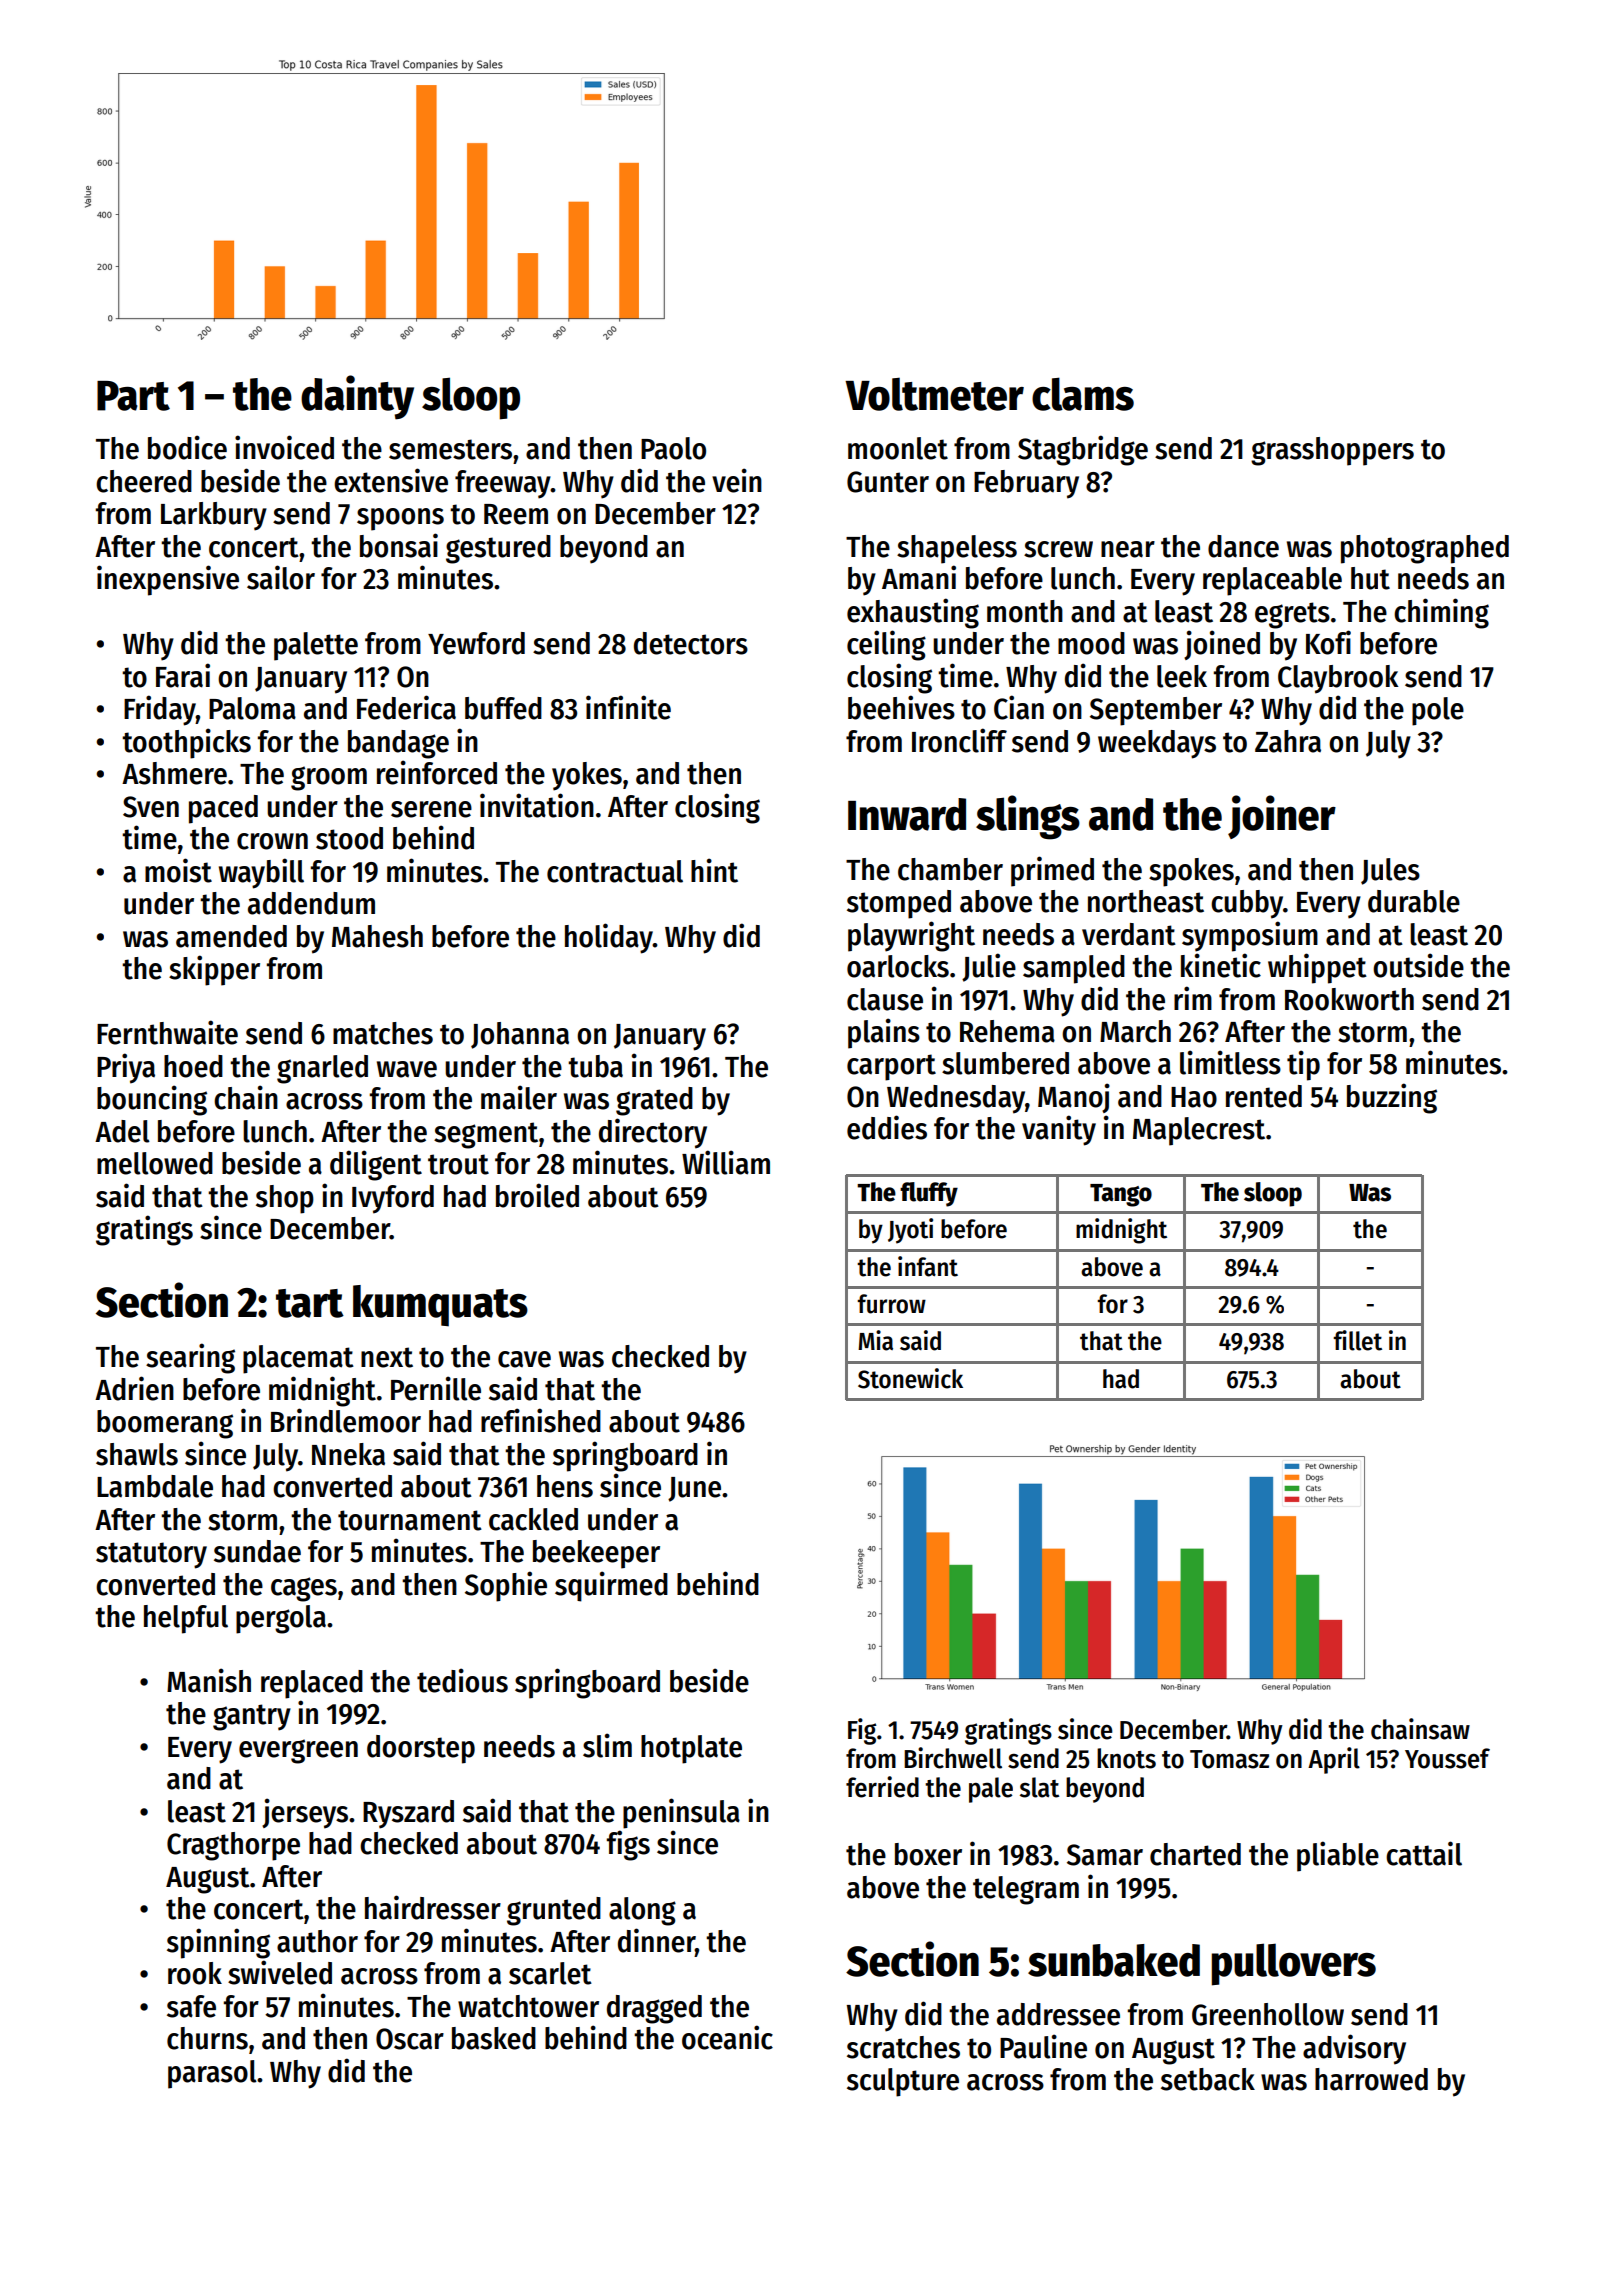 The height and width of the document is (2292, 1620). I want to click on serene, so click(431, 809).
